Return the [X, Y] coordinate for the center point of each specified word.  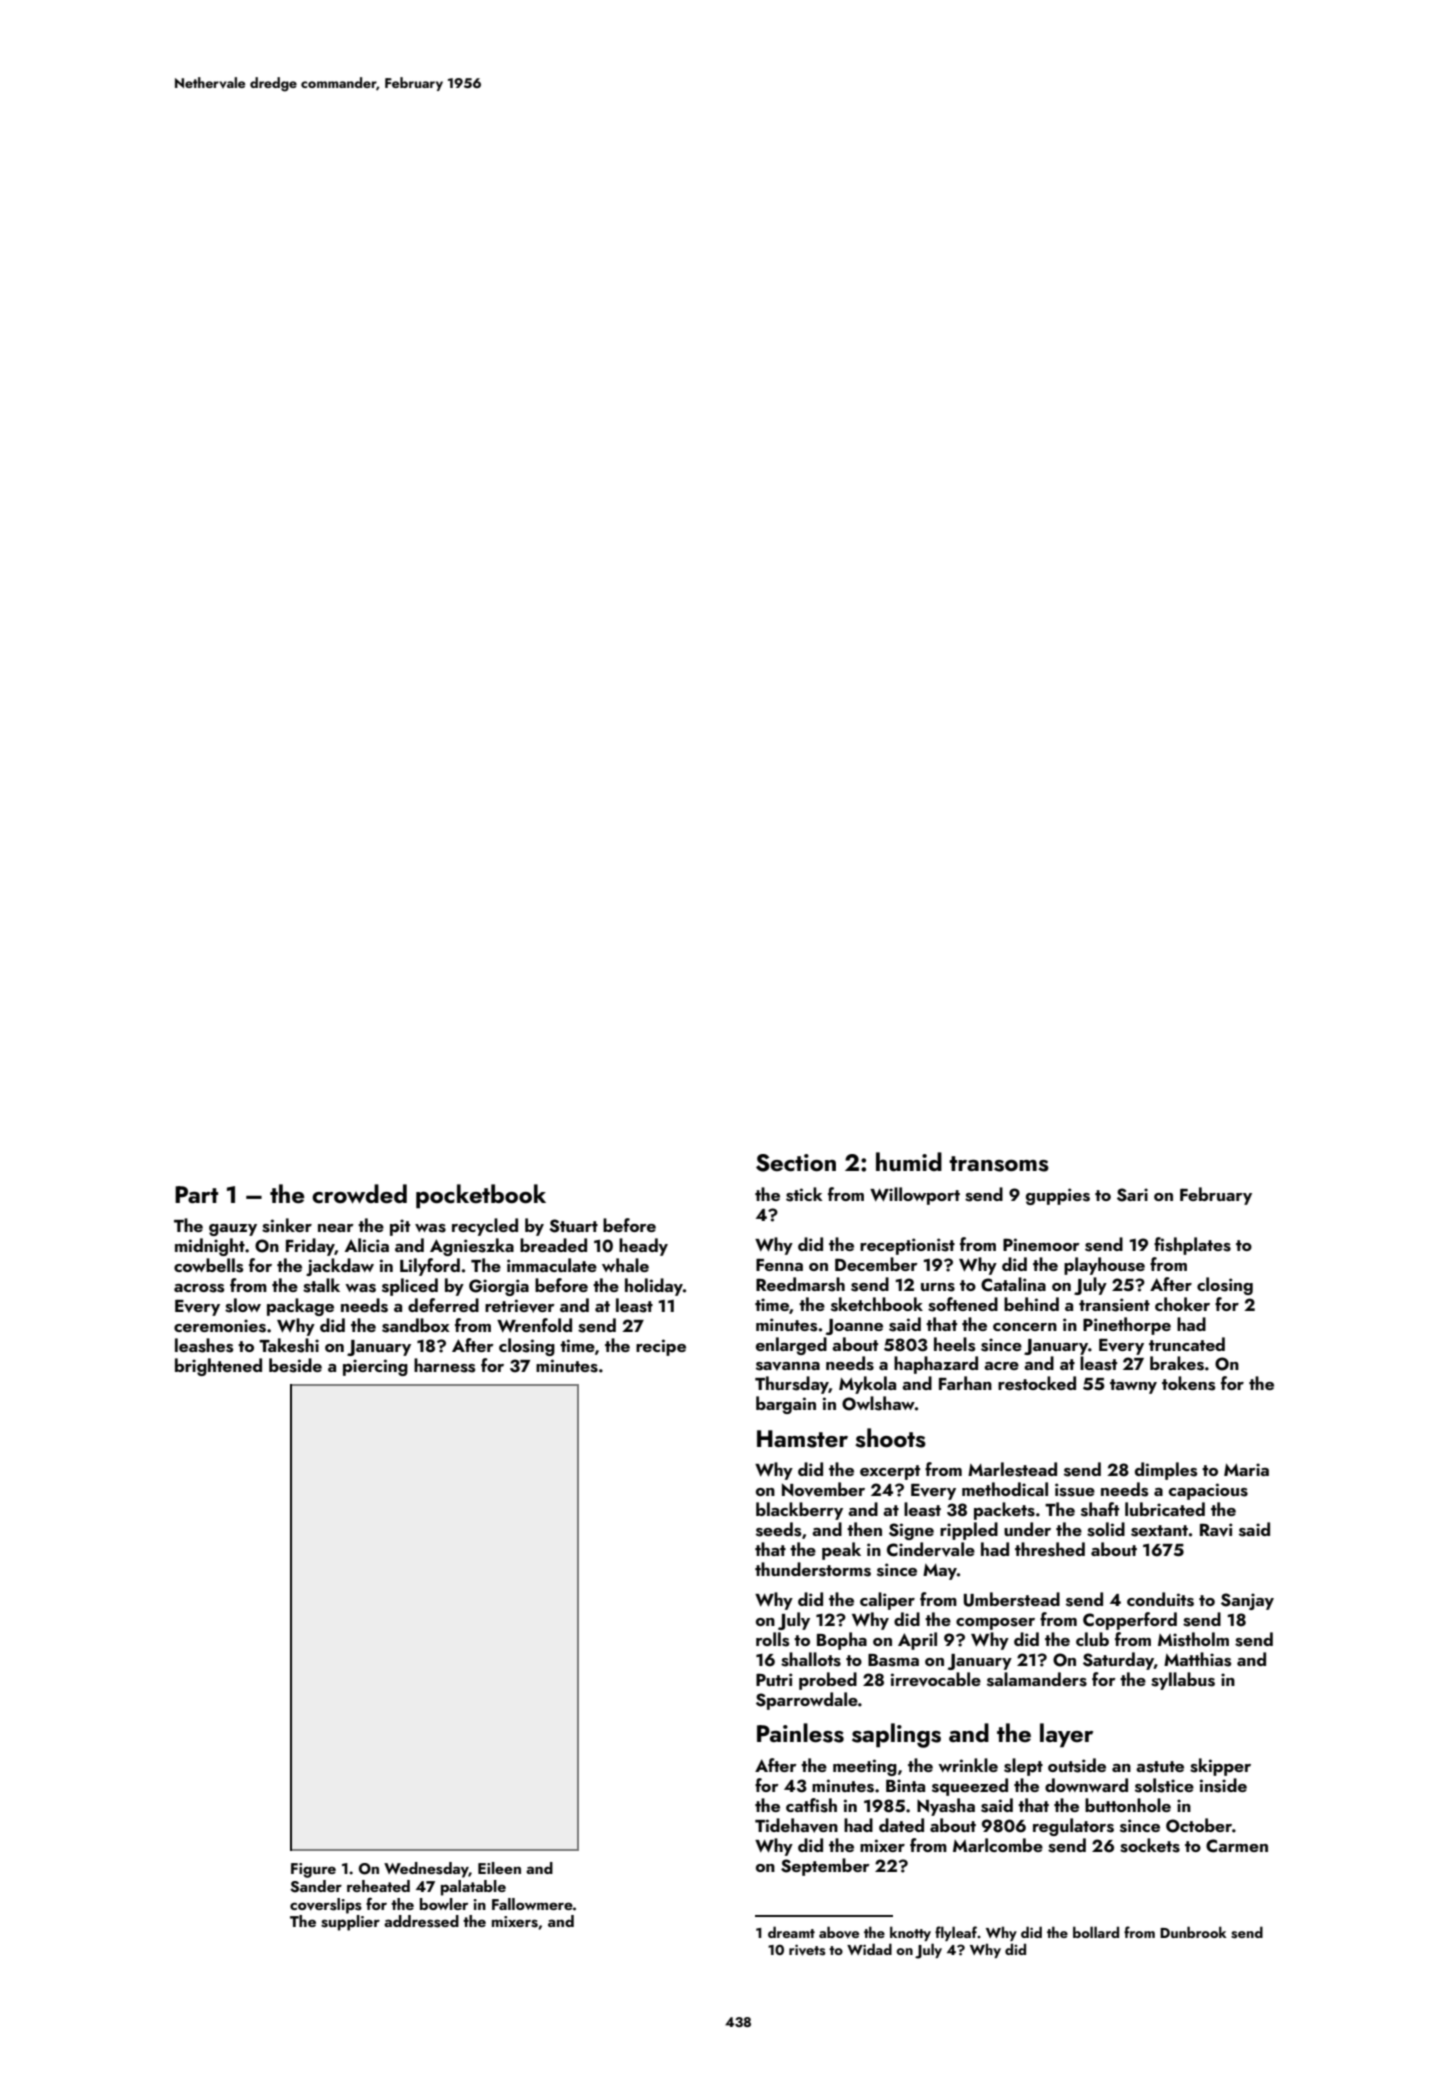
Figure [313, 1870]
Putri [774, 1679]
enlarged [791, 1346]
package [300, 1307]
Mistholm [1193, 1639]
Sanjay [1247, 1601]
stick [804, 1194]
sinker [287, 1225]
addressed [421, 1921]
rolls [772, 1639]
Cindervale [931, 1549]
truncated [1187, 1344]
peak [841, 1551]
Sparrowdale [807, 1701]
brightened [218, 1367]
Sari [1132, 1195]
